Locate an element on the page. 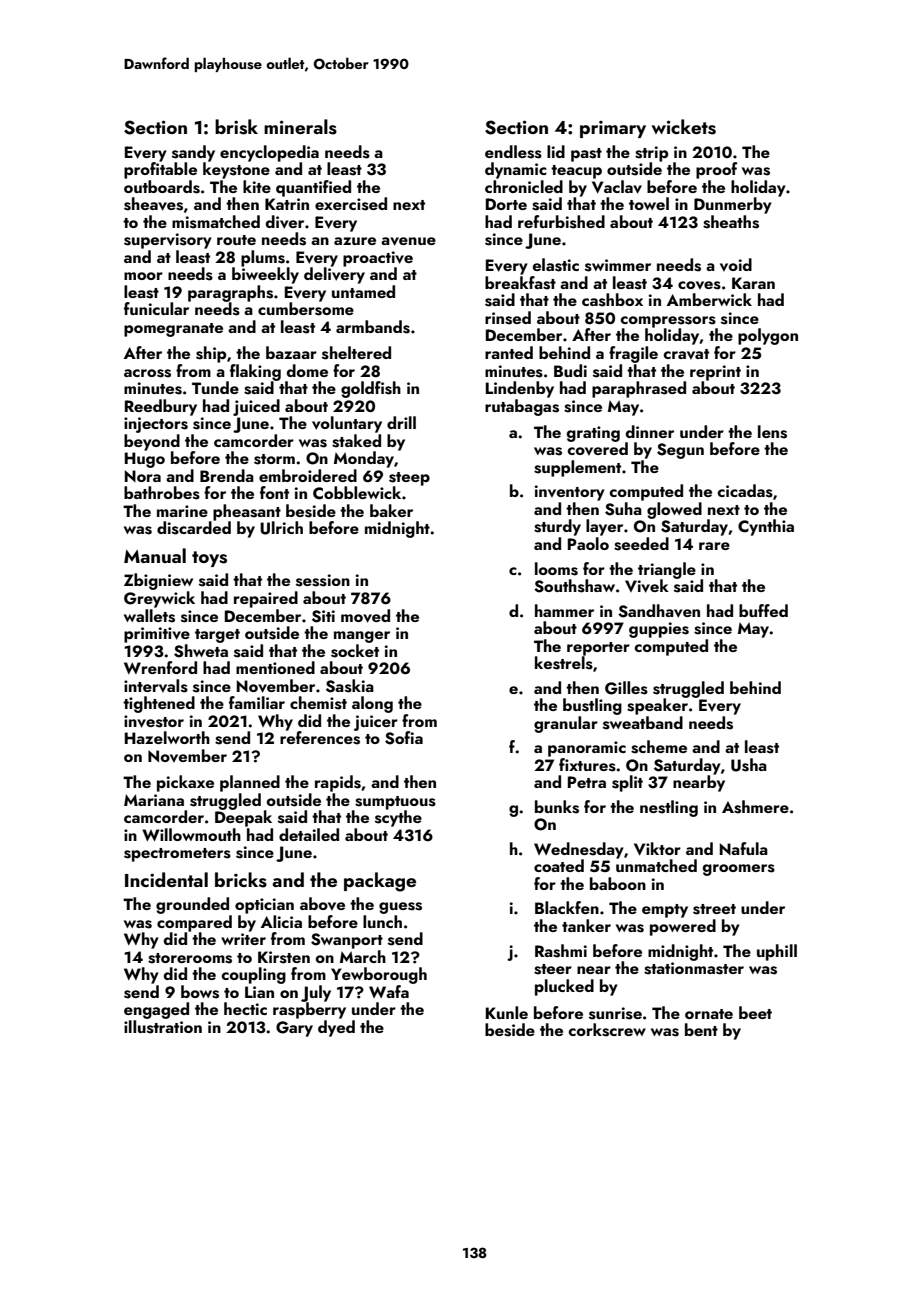  illustration is located at coordinates (163, 1027).
